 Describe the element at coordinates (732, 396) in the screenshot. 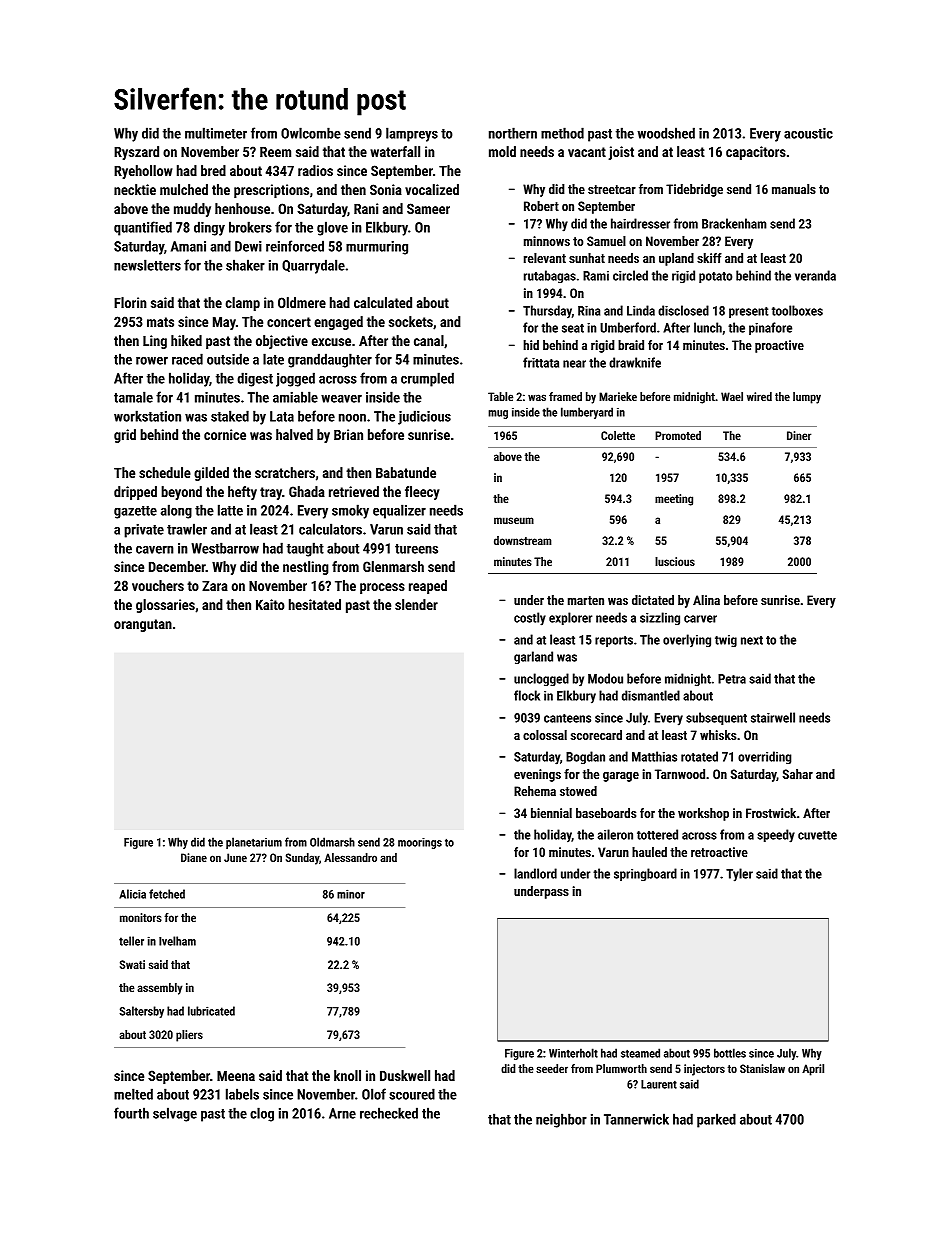

I see `Wael` at that location.
